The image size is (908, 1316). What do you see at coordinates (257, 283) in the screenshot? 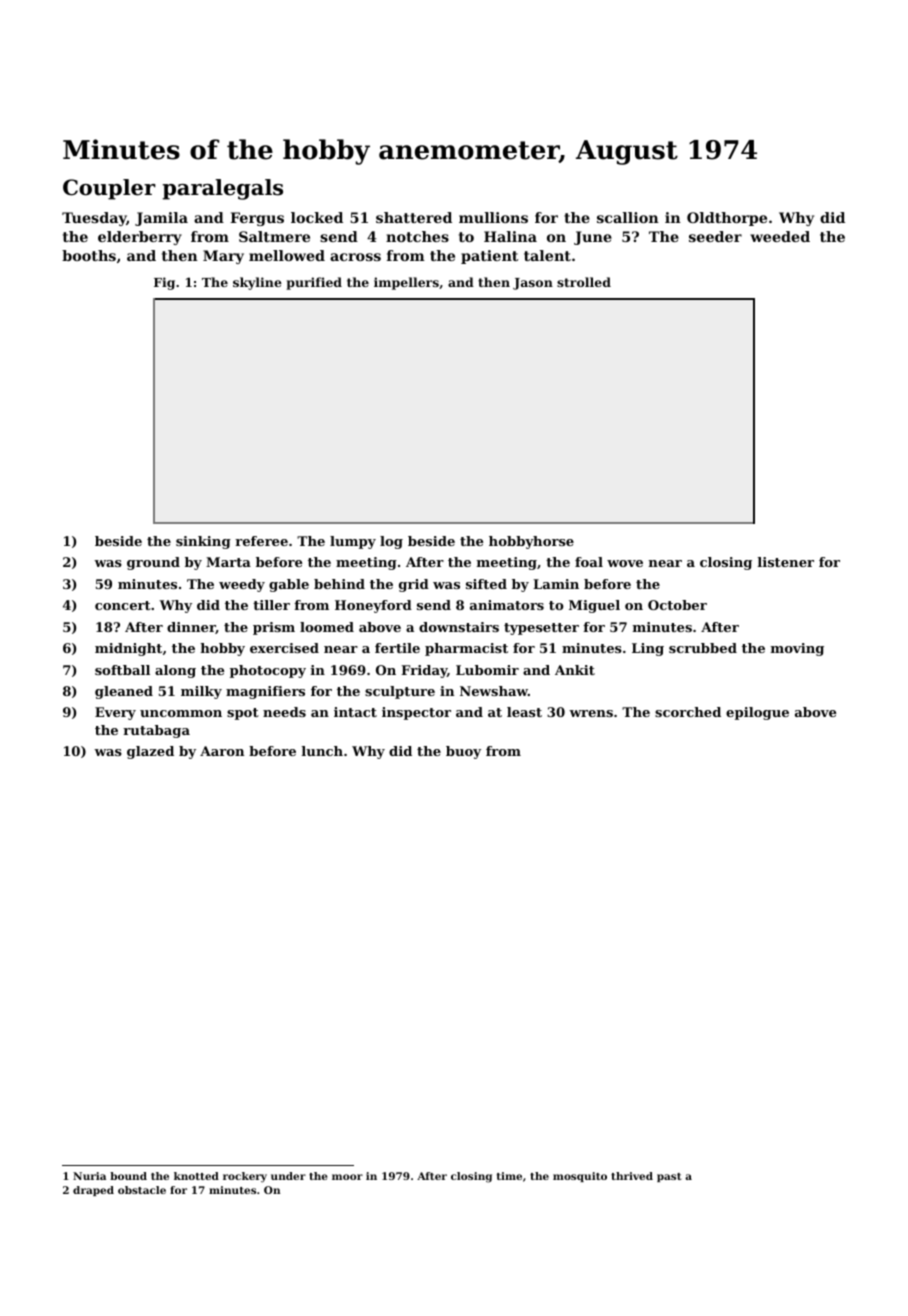
I see `skyline` at bounding box center [257, 283].
